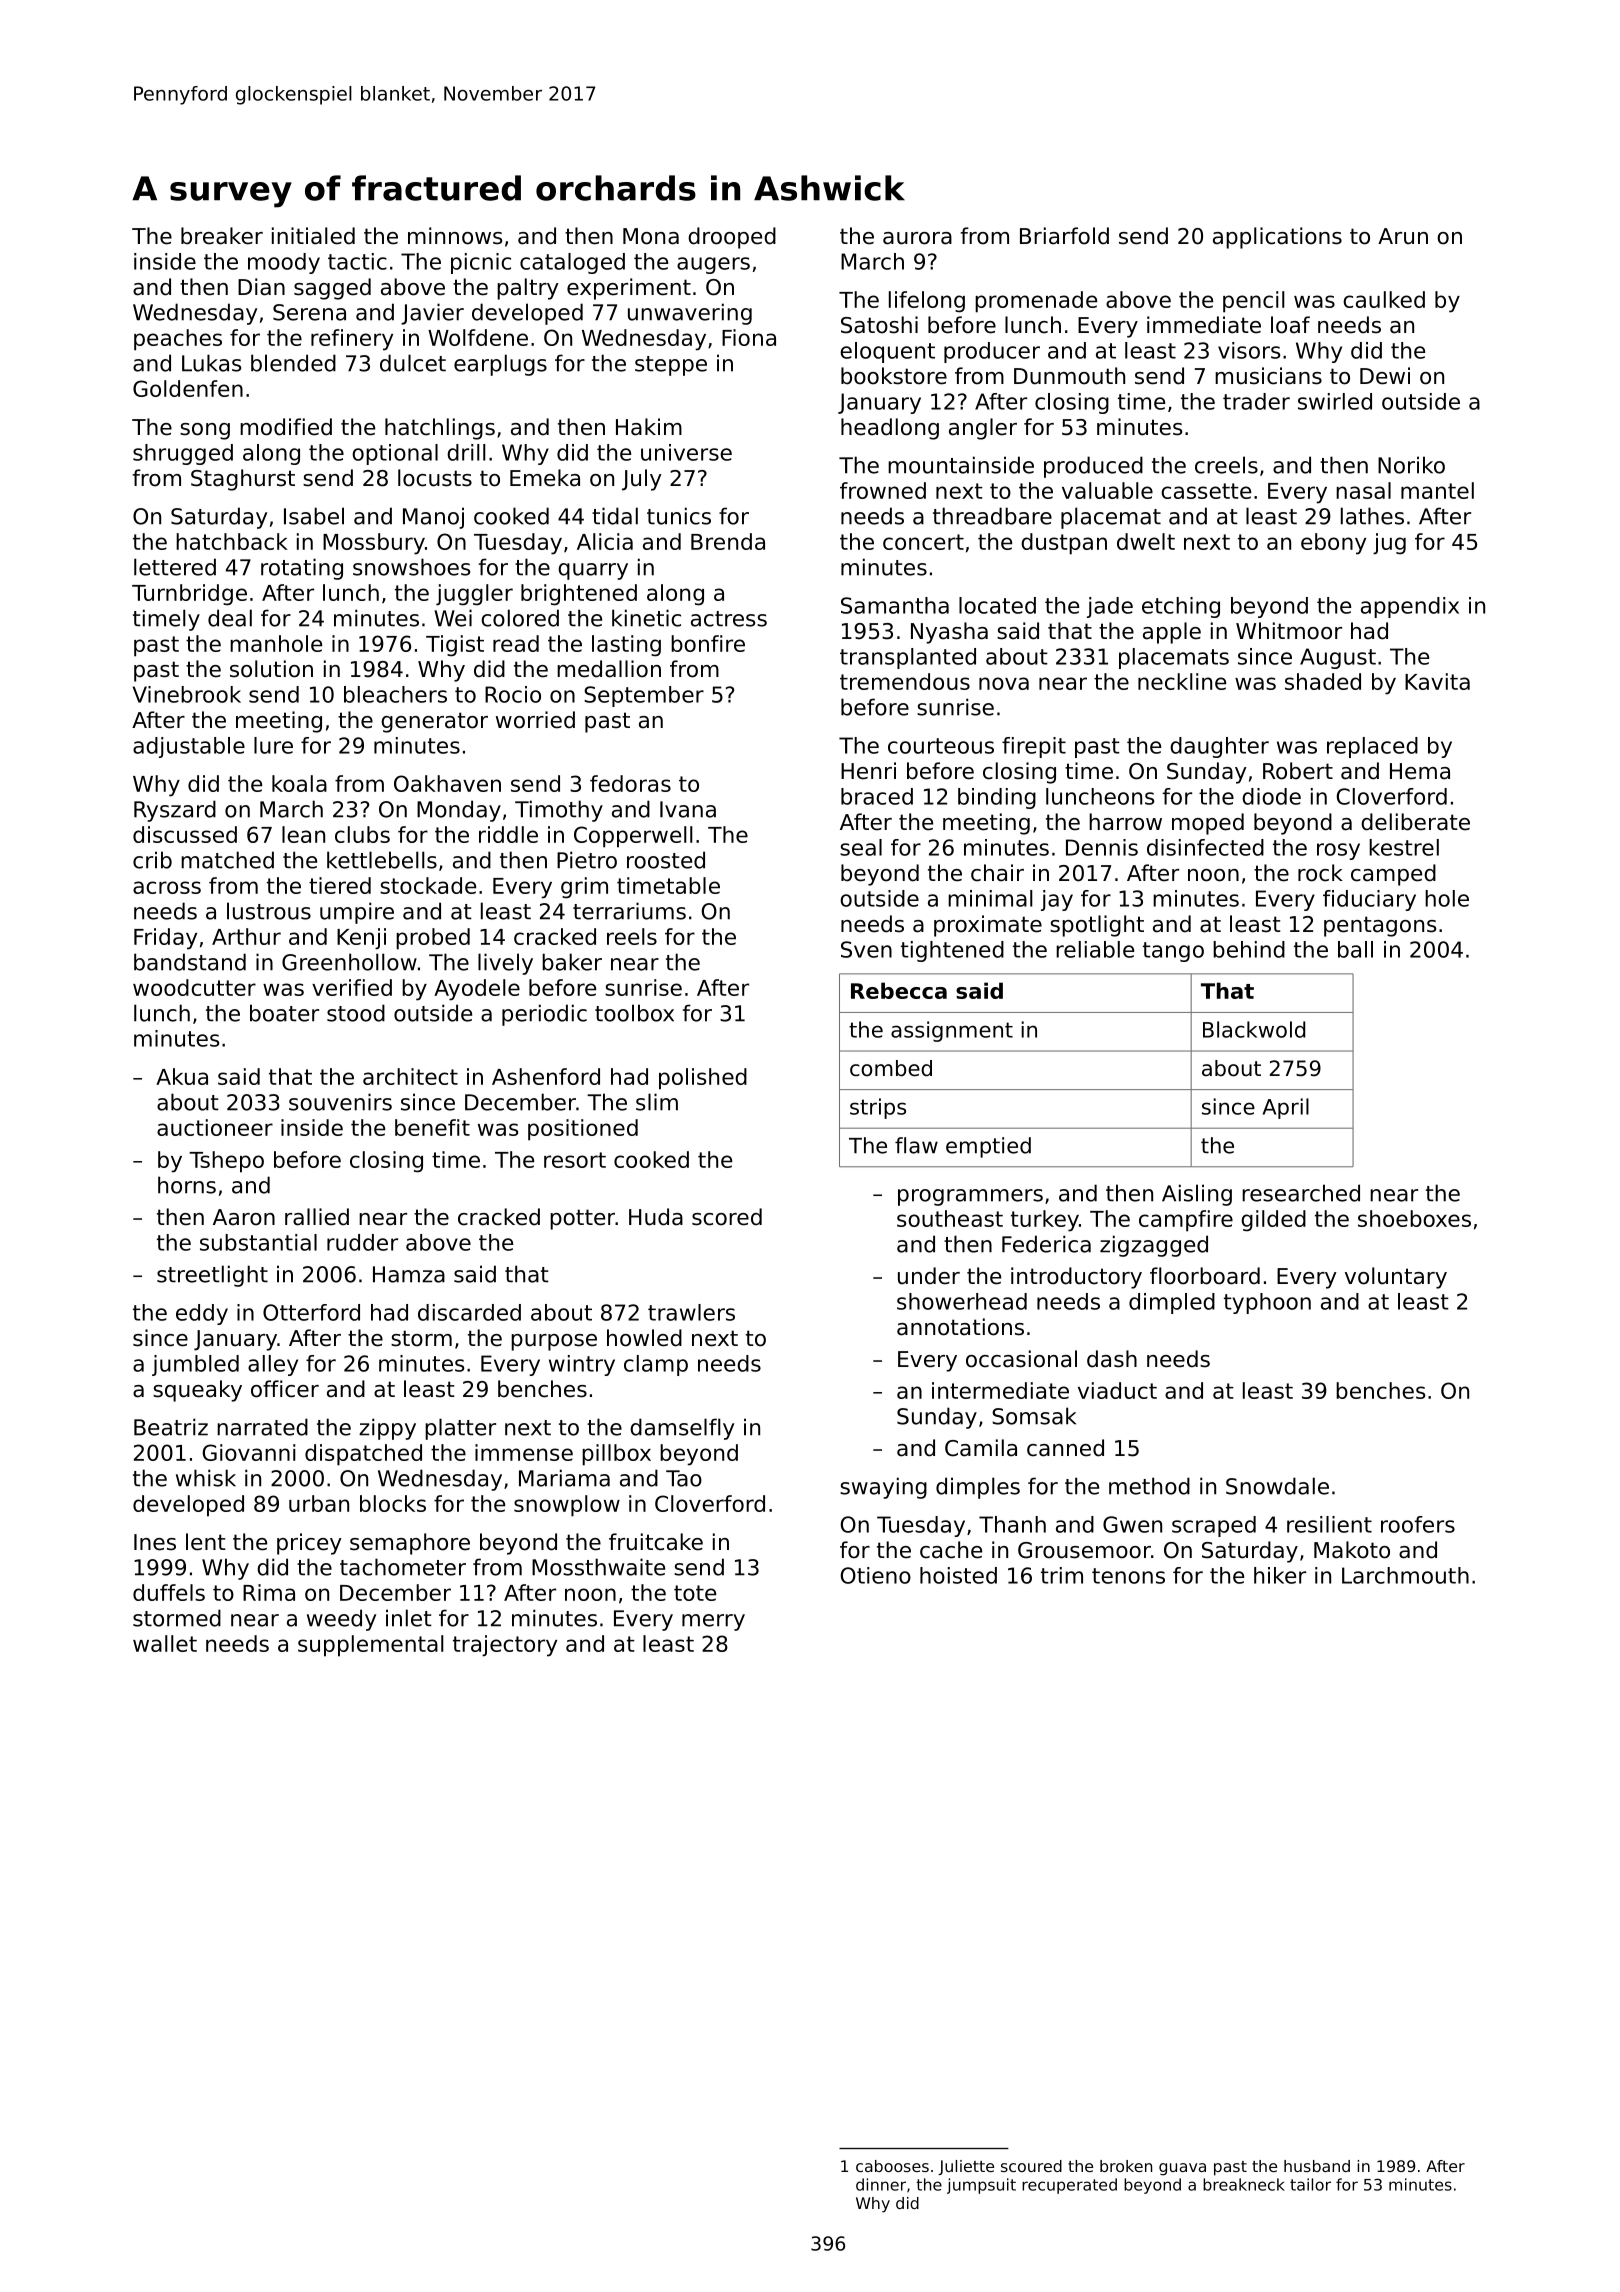 This document has width=1620, height=2292. Describe the element at coordinates (1380, 926) in the document. I see `pentagons` at that location.
